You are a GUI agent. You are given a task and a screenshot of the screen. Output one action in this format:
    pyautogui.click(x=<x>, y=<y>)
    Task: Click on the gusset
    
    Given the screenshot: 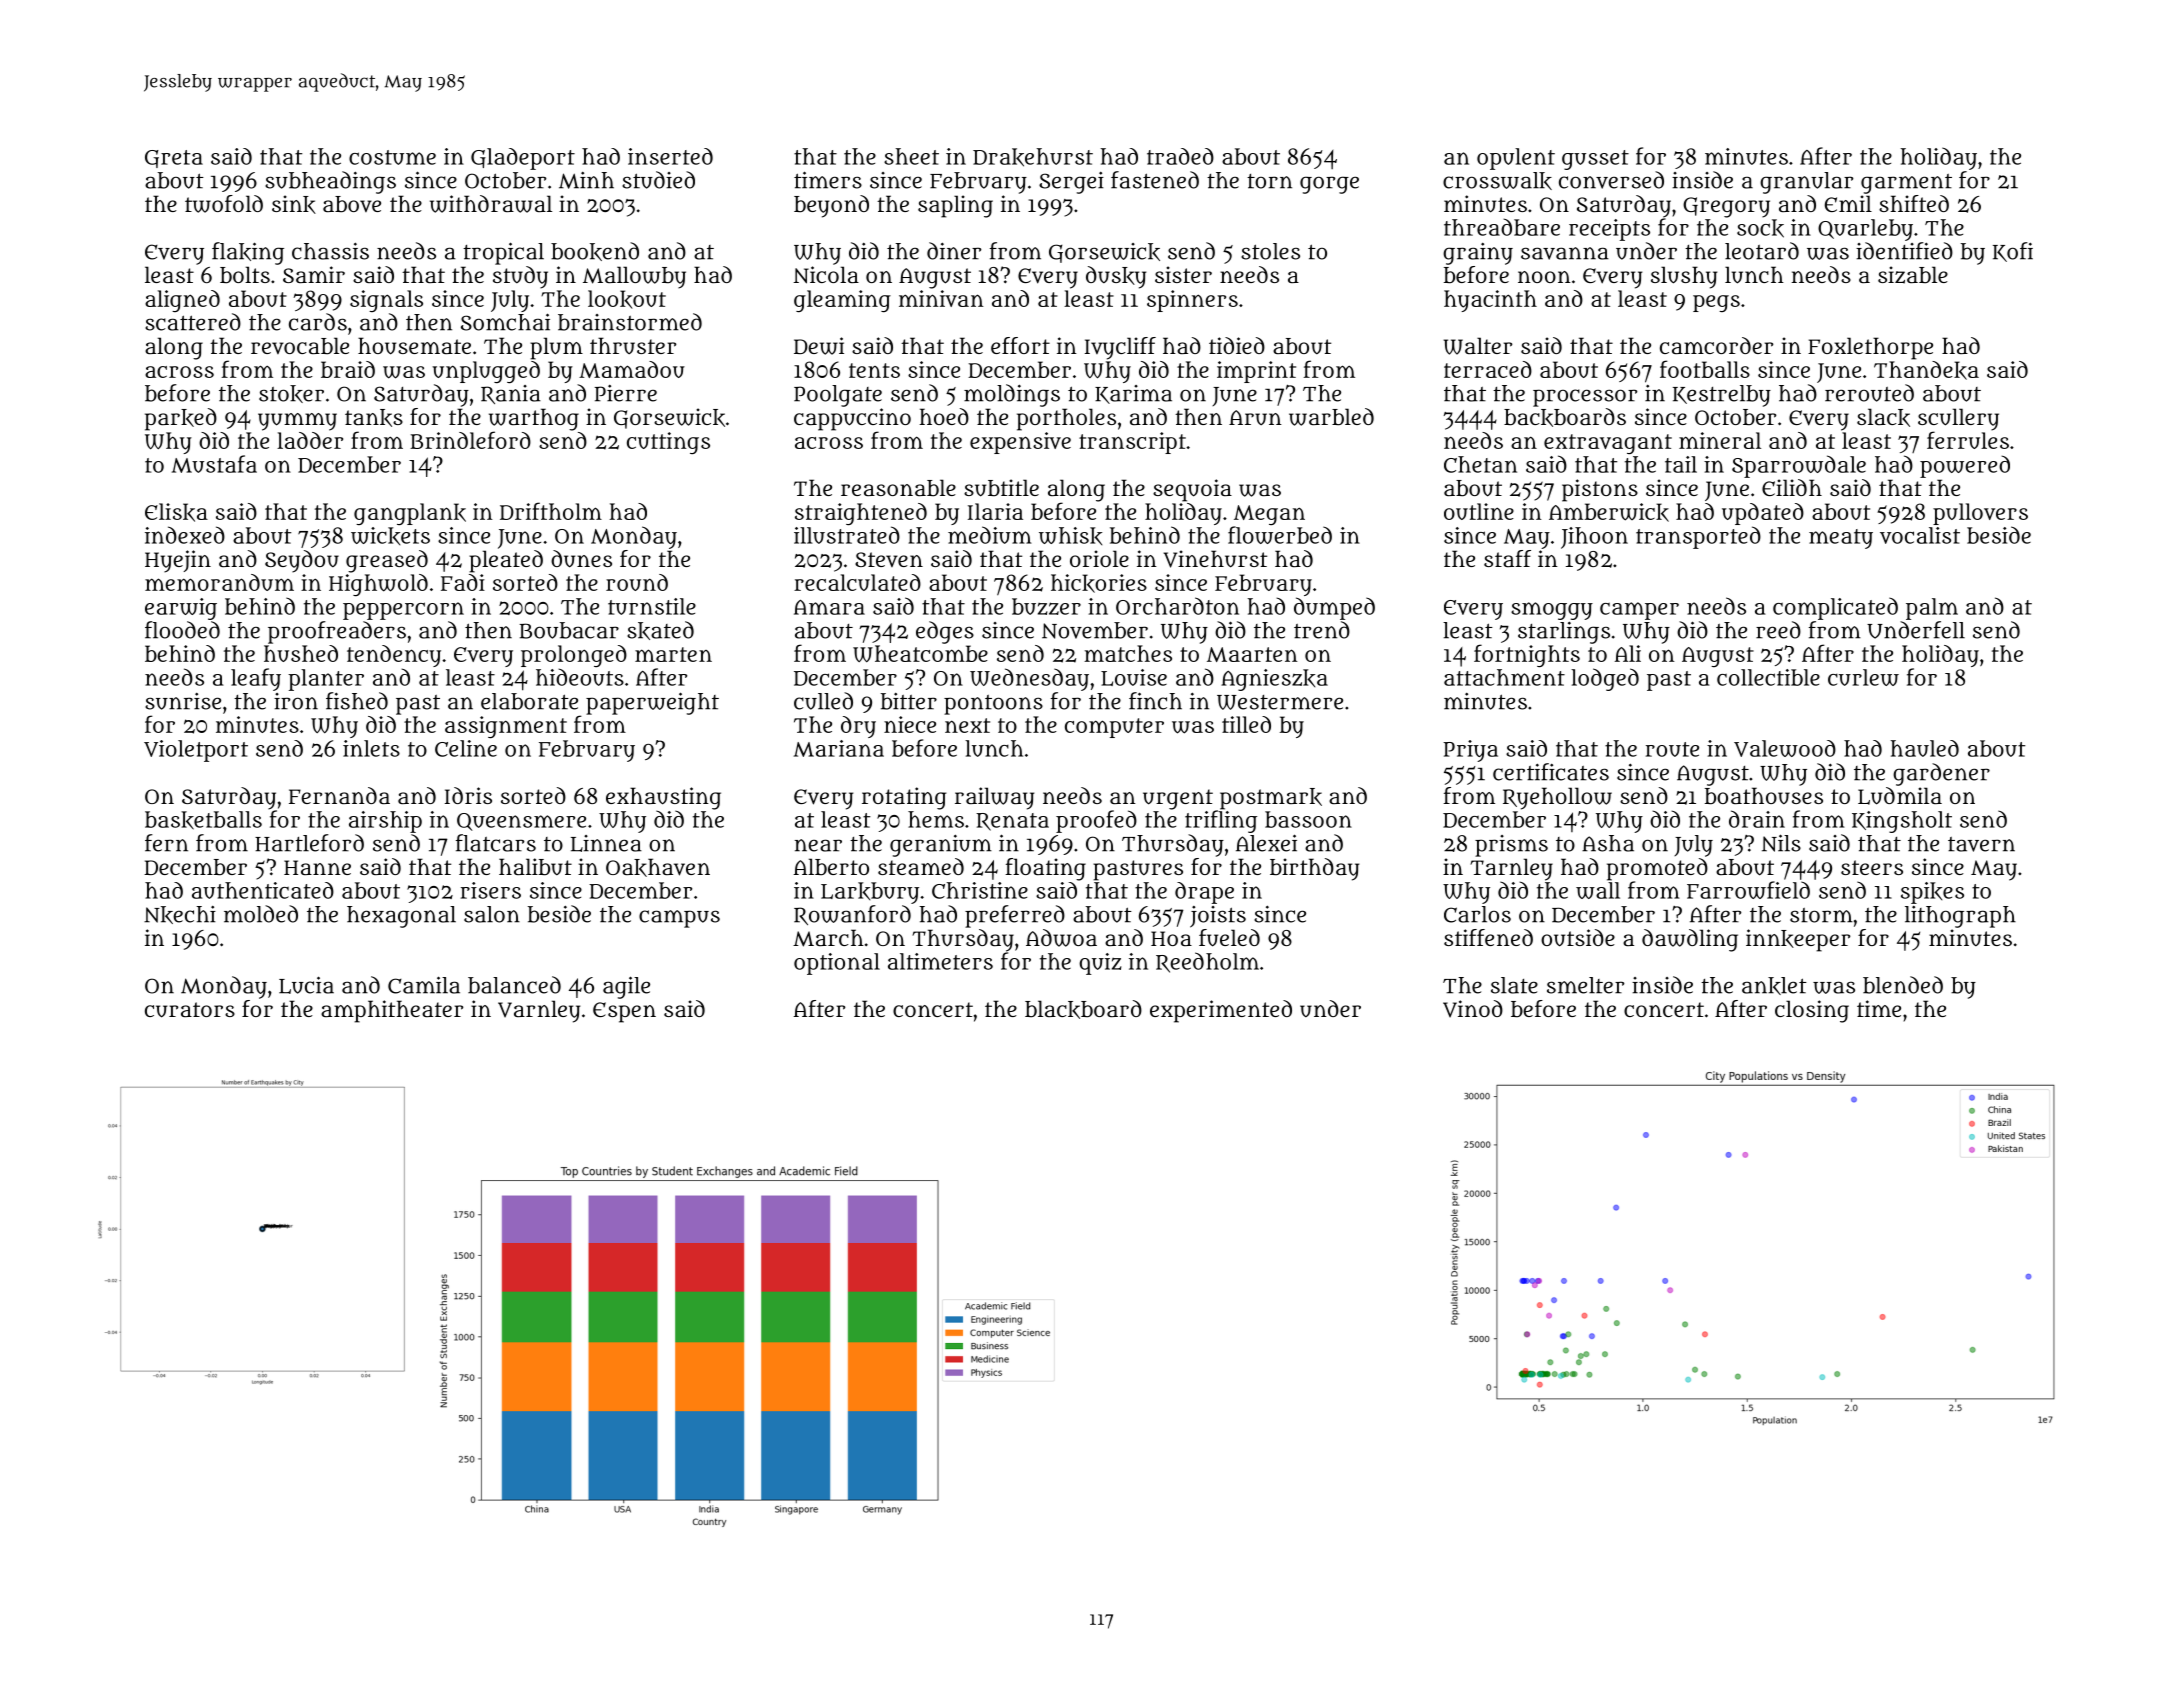 What is the action you would take?
    pyautogui.click(x=1595, y=160)
